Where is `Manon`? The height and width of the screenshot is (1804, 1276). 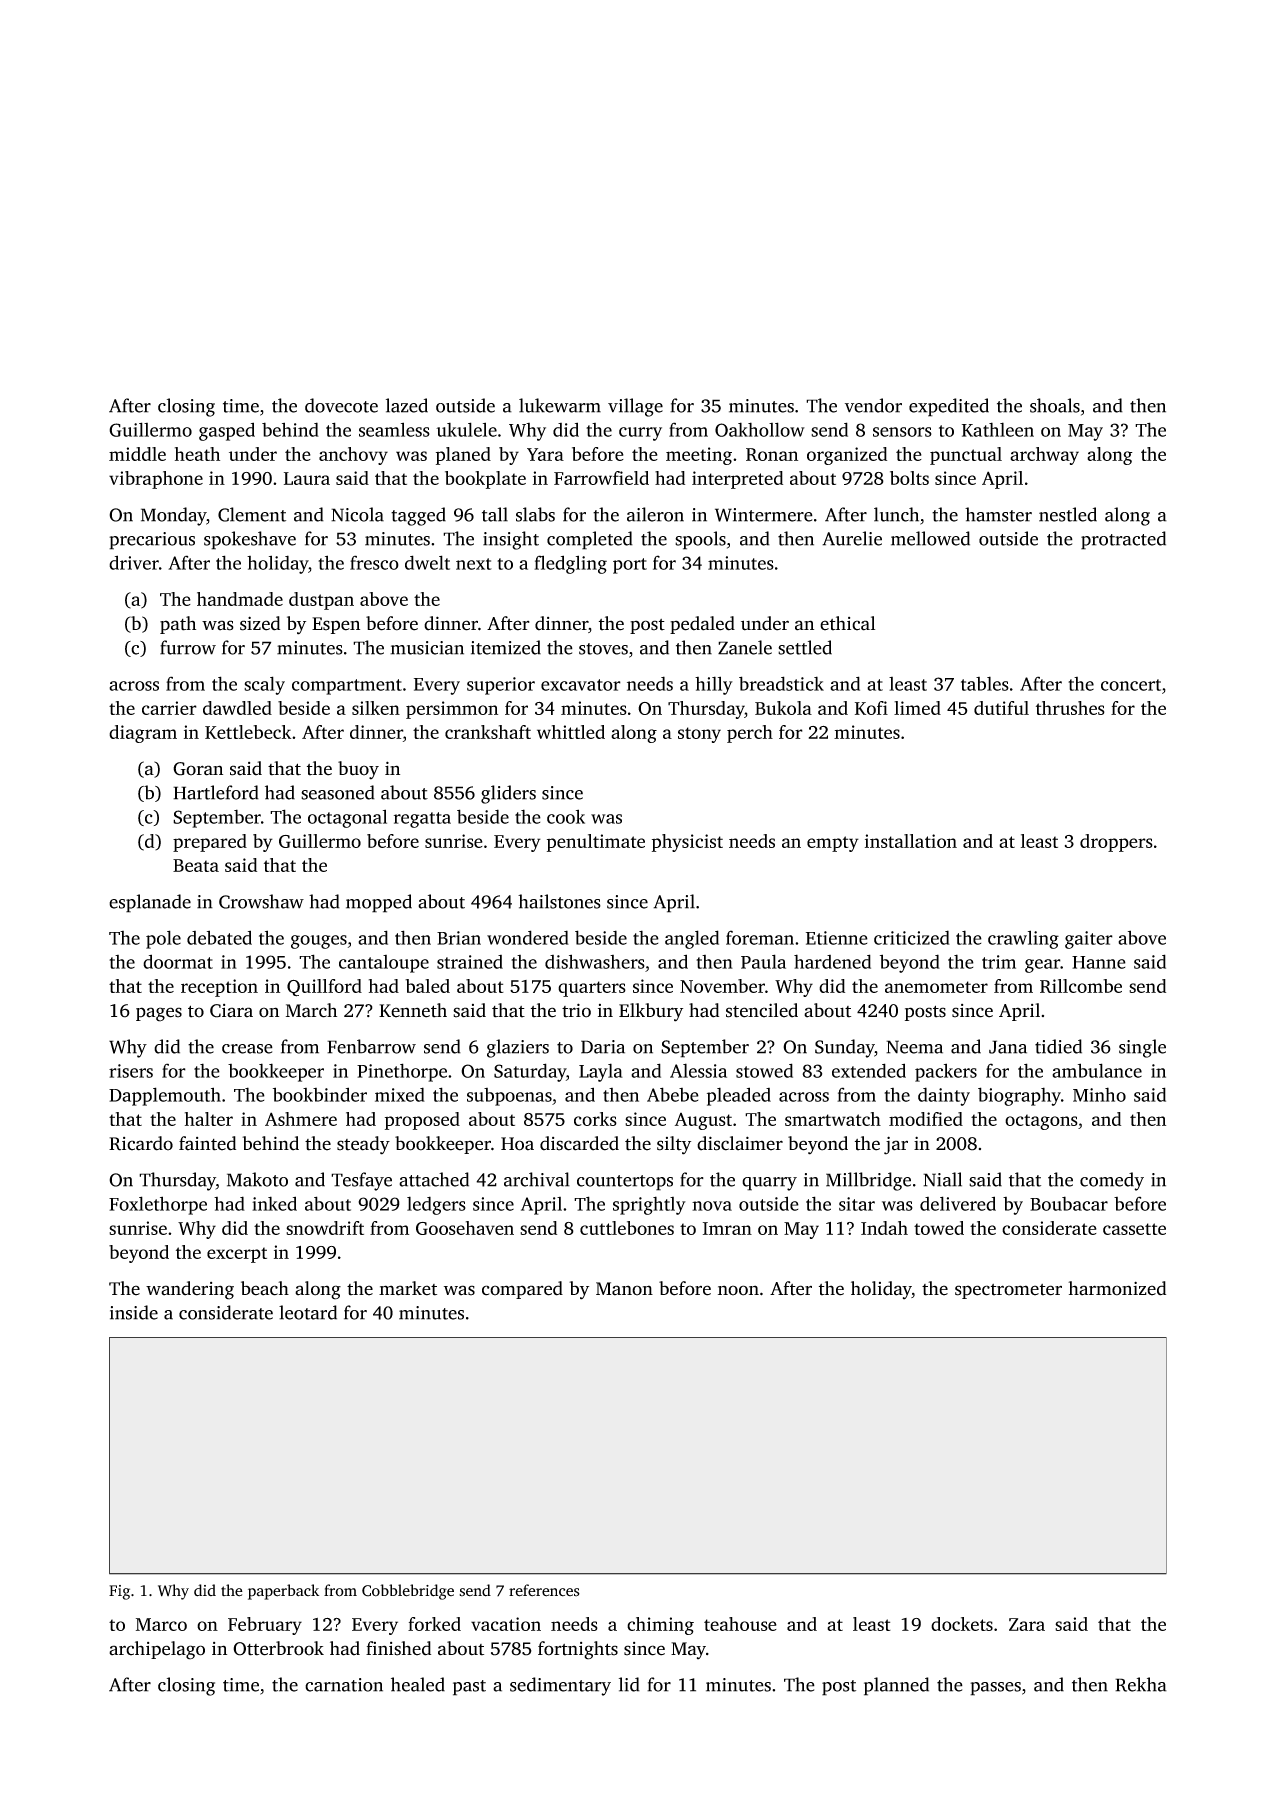
Manon is located at coordinates (624, 1289).
